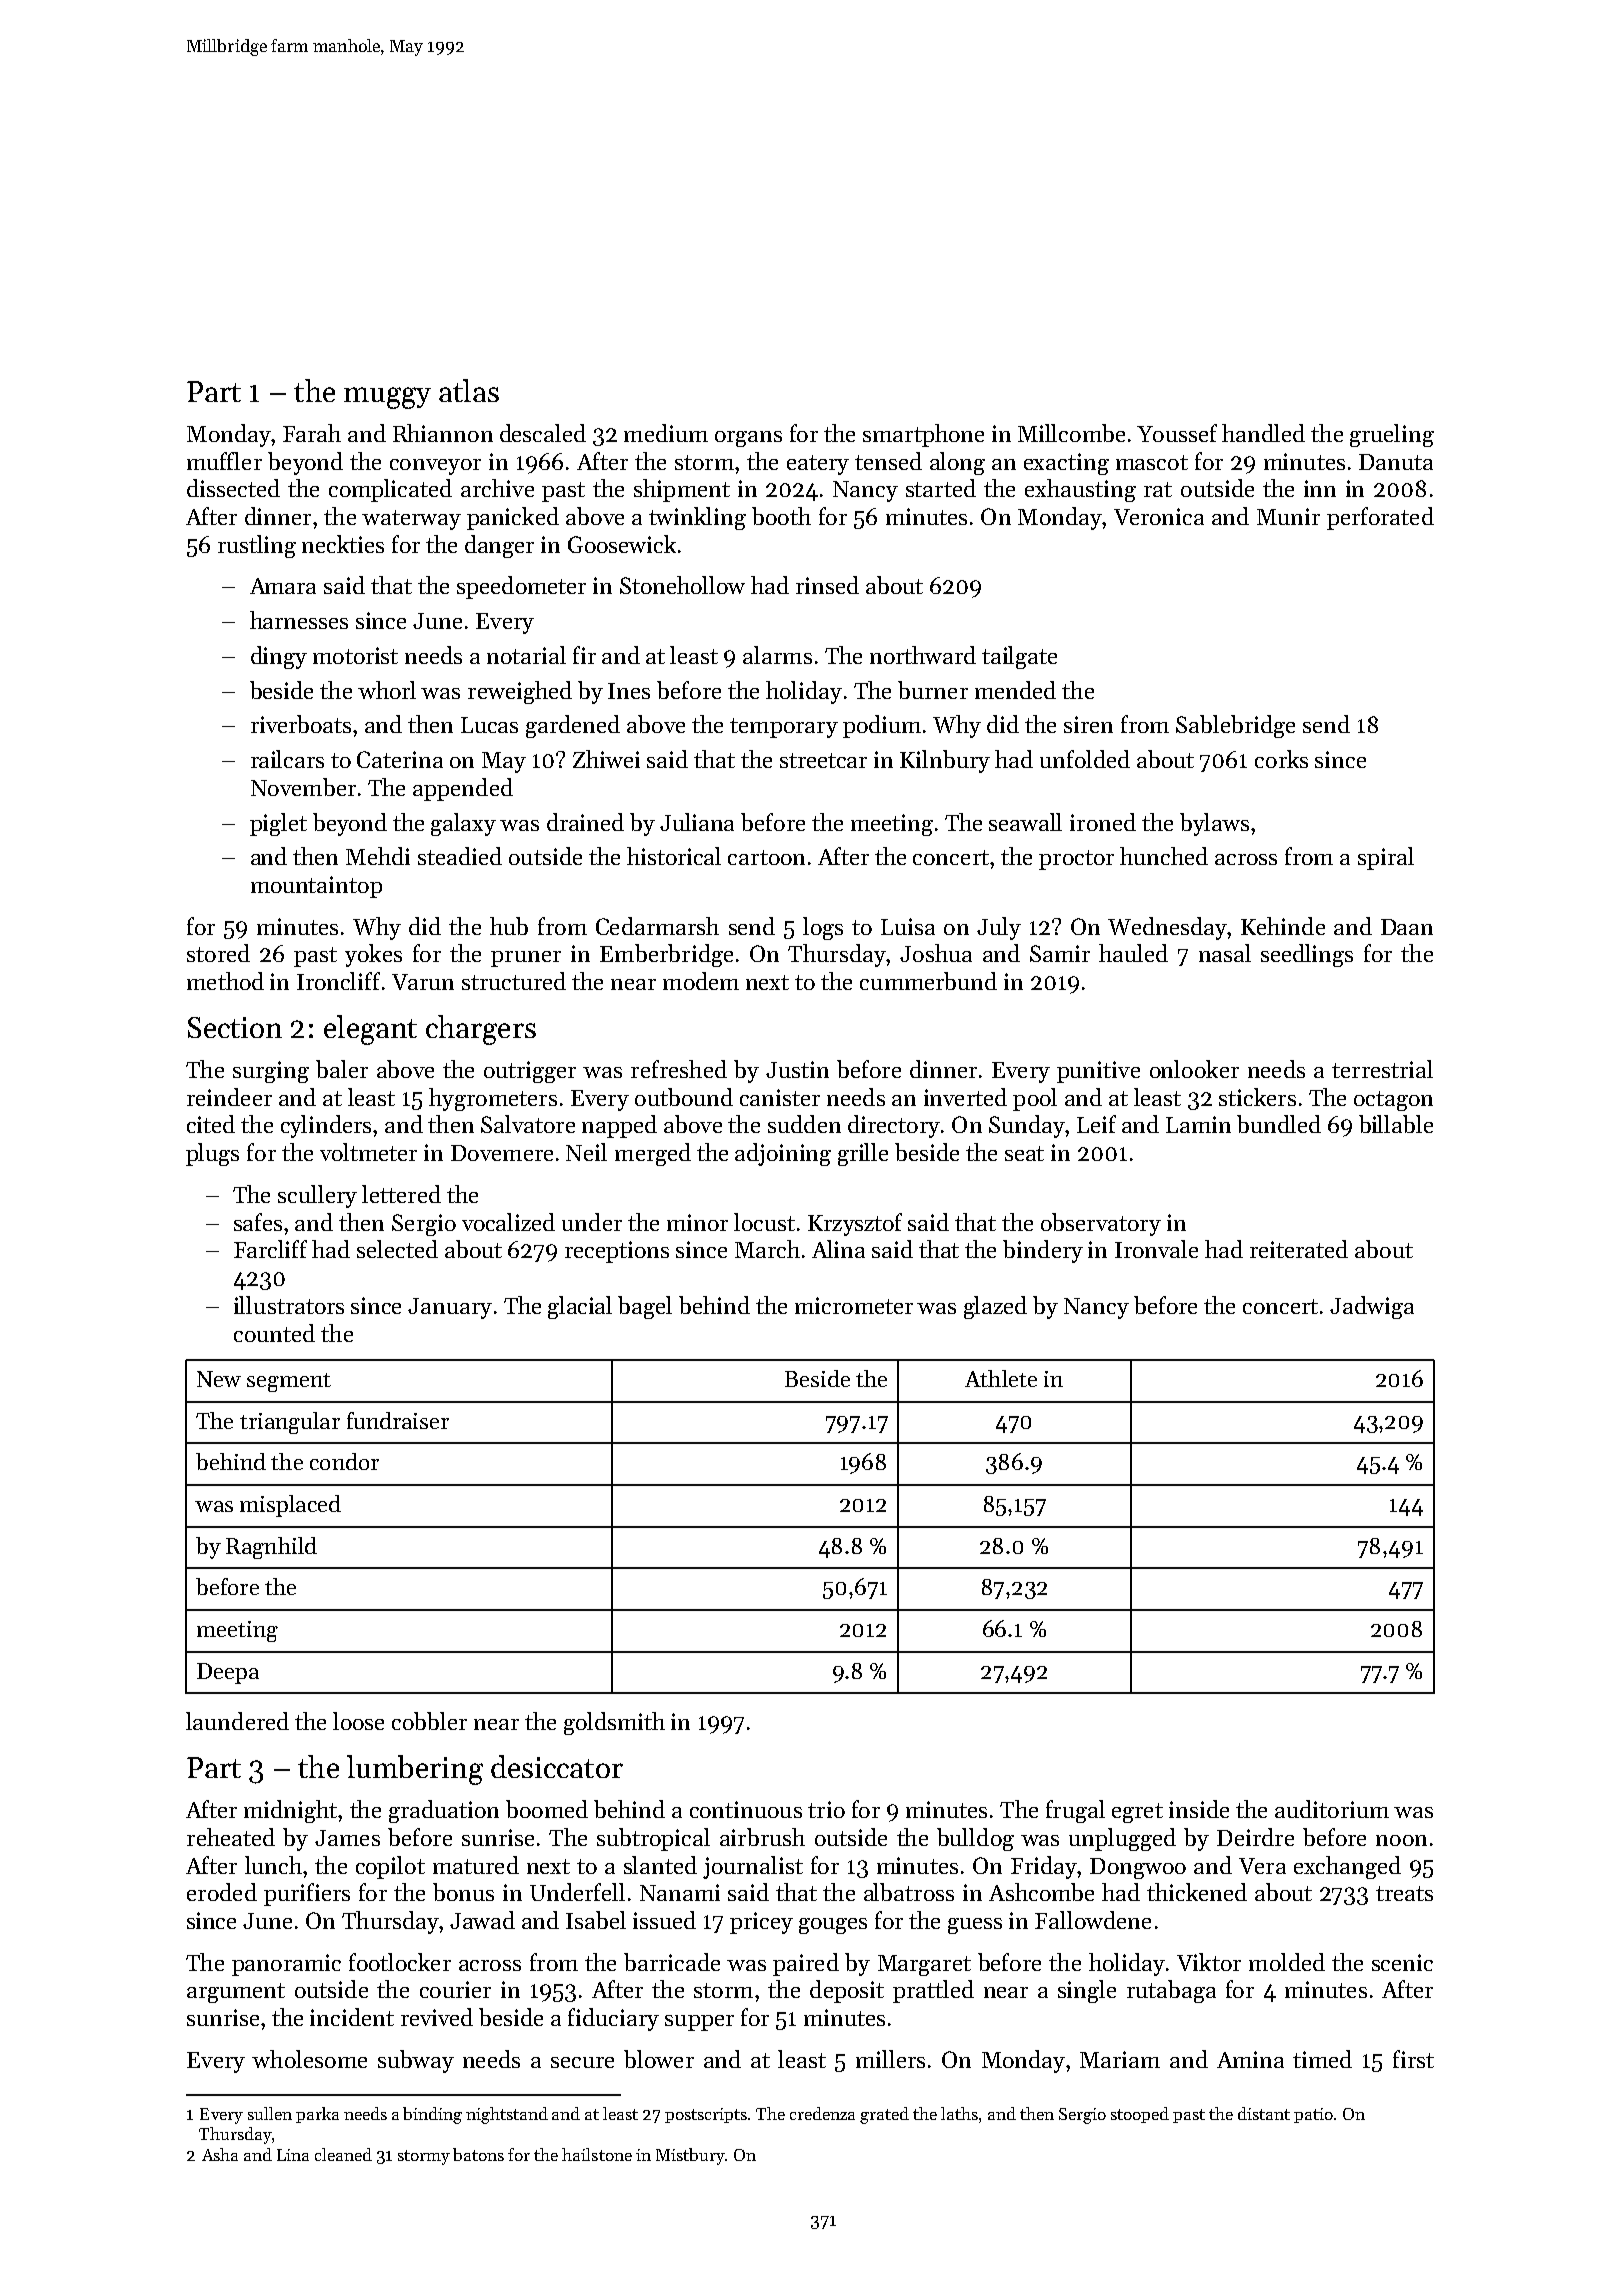  I want to click on Lamin, so click(1198, 1124).
